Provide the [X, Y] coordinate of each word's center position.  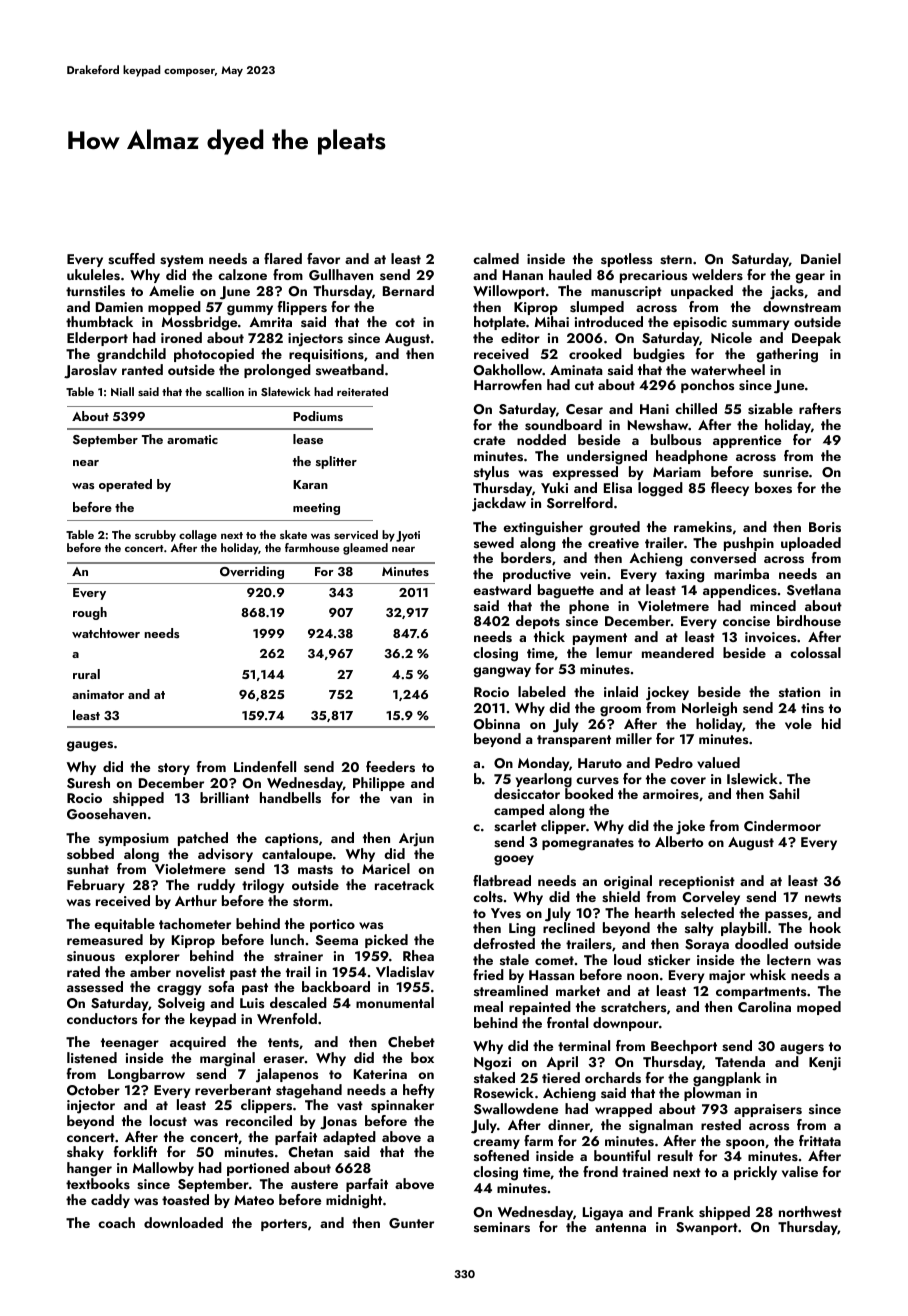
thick [549, 636]
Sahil [784, 794]
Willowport [509, 292]
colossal [815, 653]
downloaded [183, 1222]
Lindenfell [265, 766]
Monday [543, 764]
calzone [242, 274]
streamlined [511, 990]
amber [150, 971]
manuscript [626, 292]
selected [707, 912]
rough [90, 613]
